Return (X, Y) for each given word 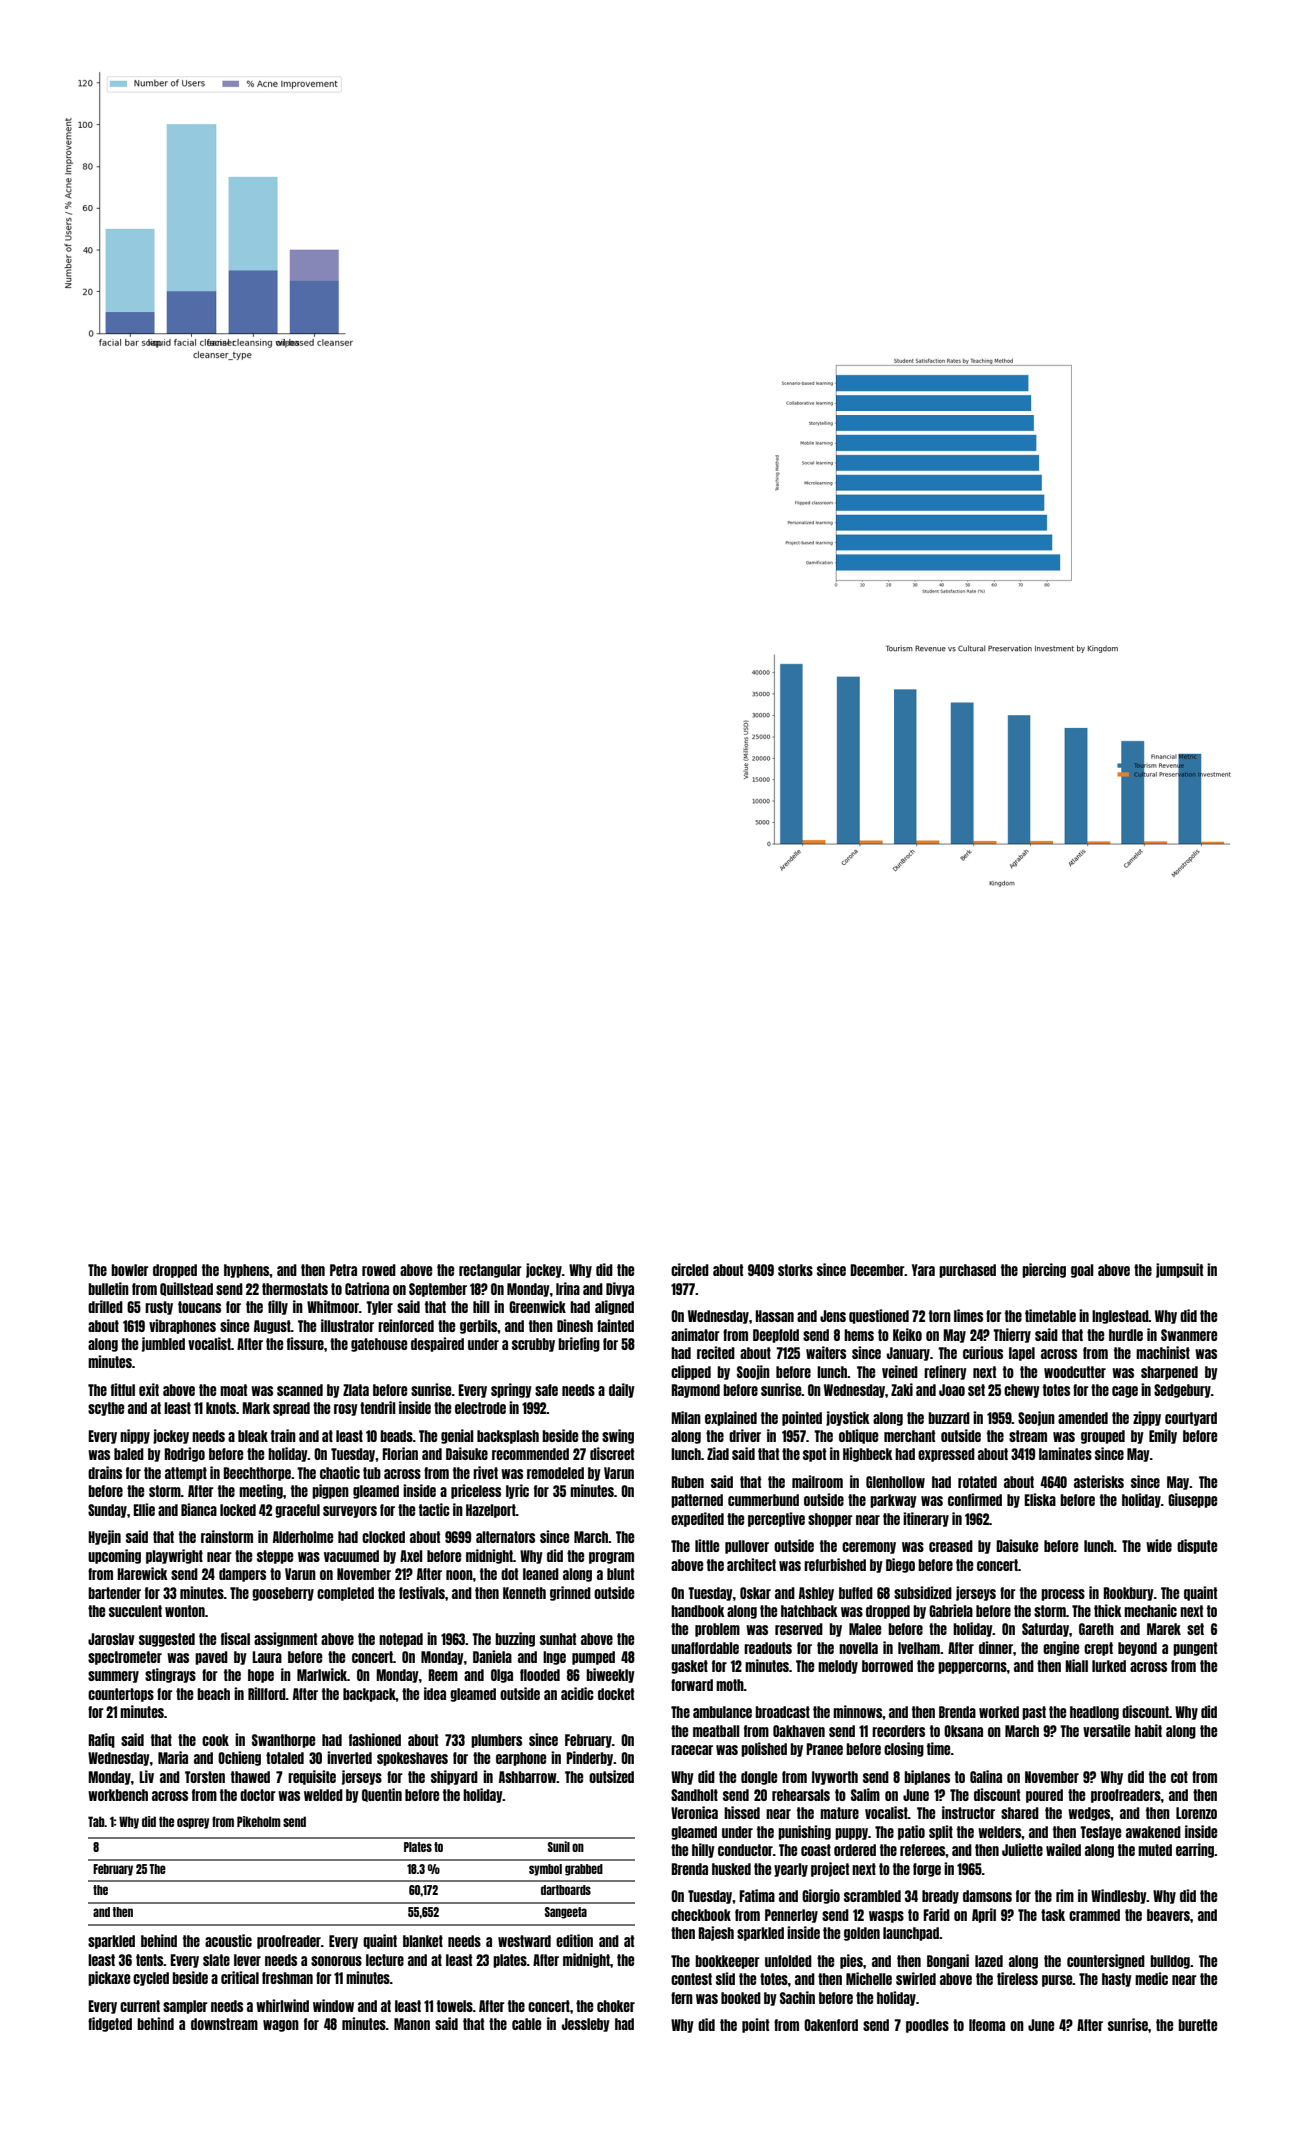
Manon (412, 2024)
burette (1197, 2025)
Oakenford (831, 2025)
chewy (1022, 1391)
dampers (242, 1575)
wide (1159, 1545)
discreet (612, 1453)
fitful (123, 1389)
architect (751, 1564)
